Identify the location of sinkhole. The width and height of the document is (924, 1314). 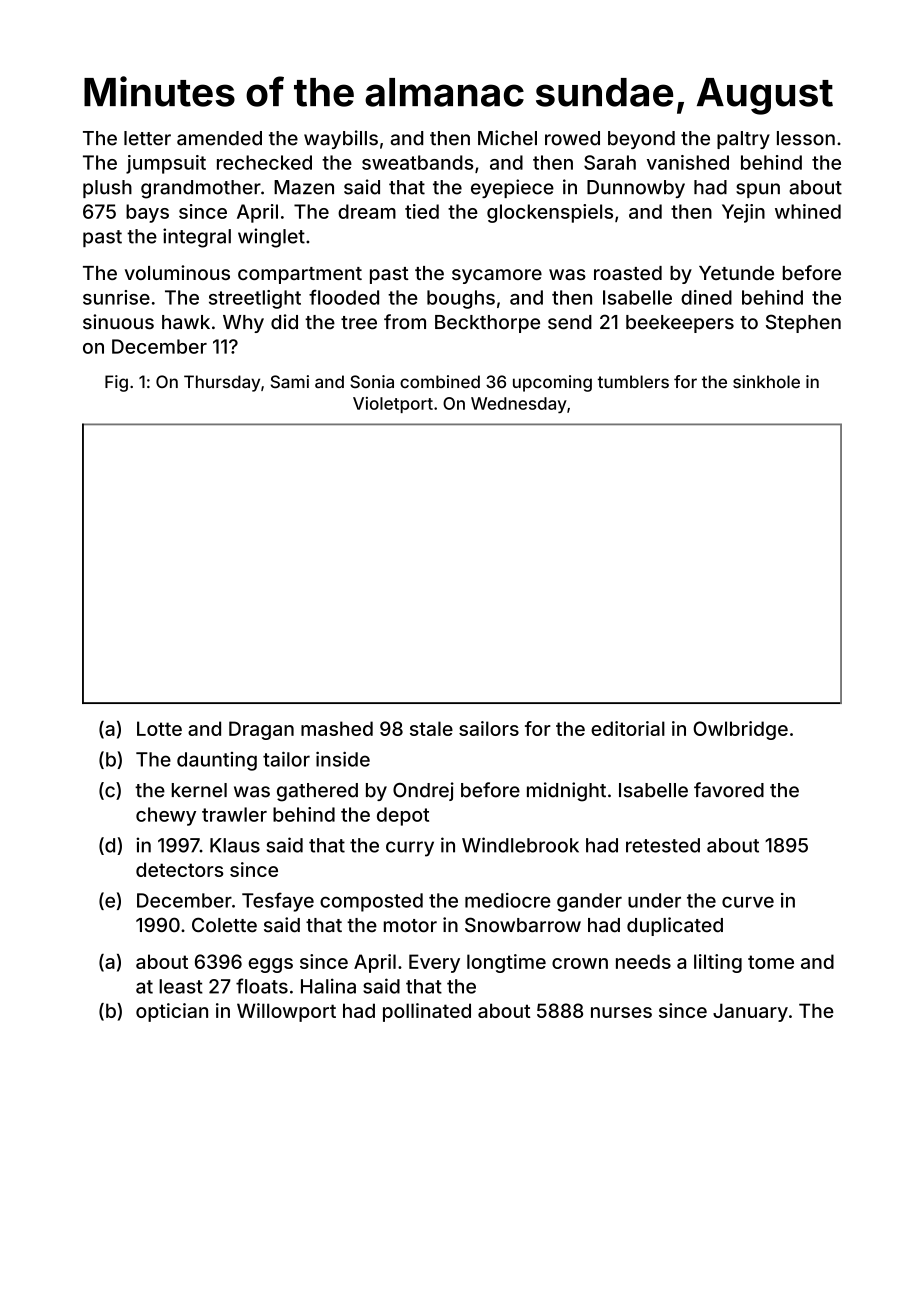
(766, 381).
